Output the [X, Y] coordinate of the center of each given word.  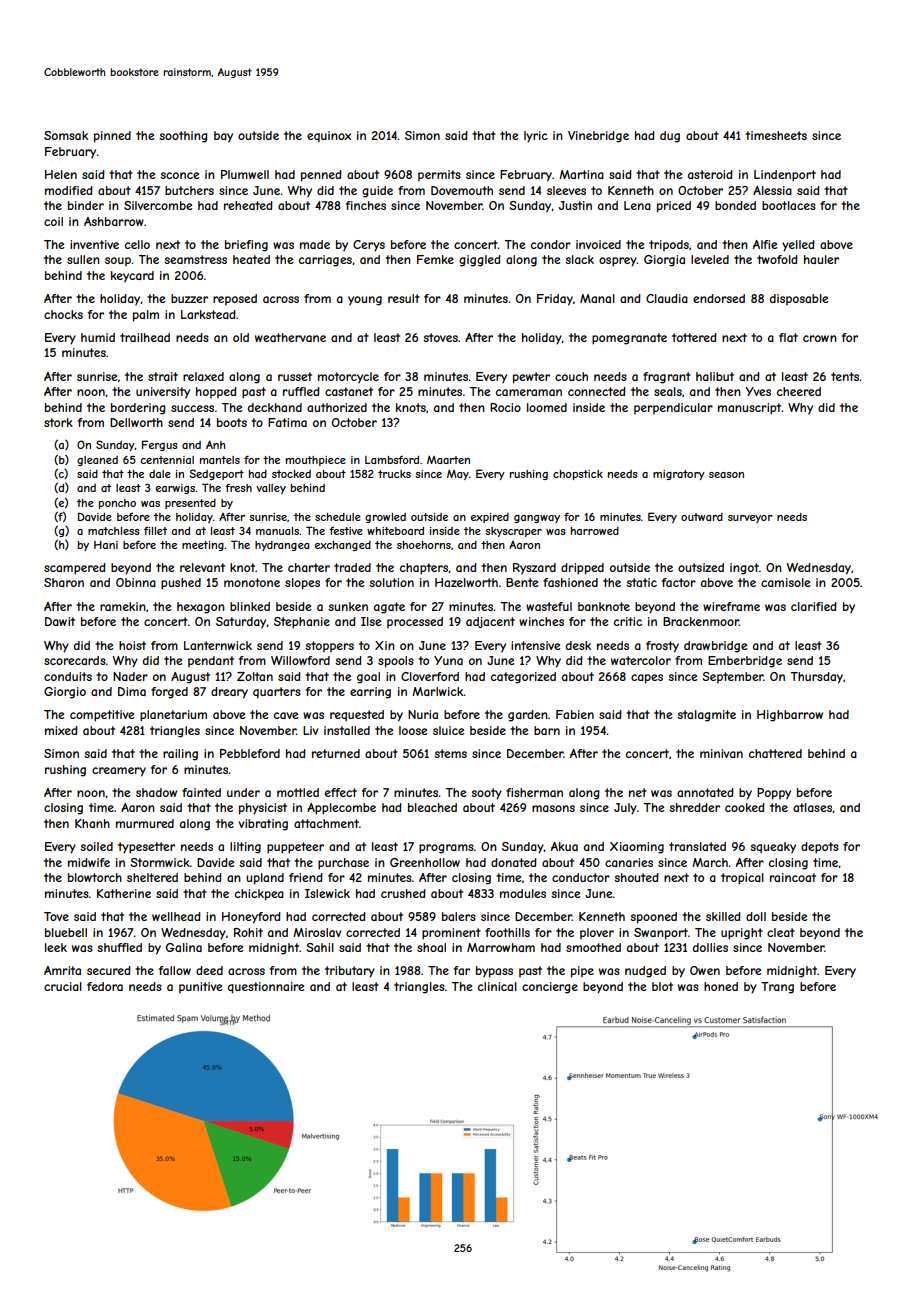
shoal [431, 947]
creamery [119, 772]
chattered [775, 753]
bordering [138, 409]
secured [109, 970]
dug [670, 137]
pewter [531, 378]
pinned [112, 137]
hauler [821, 259]
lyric [536, 137]
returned [336, 753]
